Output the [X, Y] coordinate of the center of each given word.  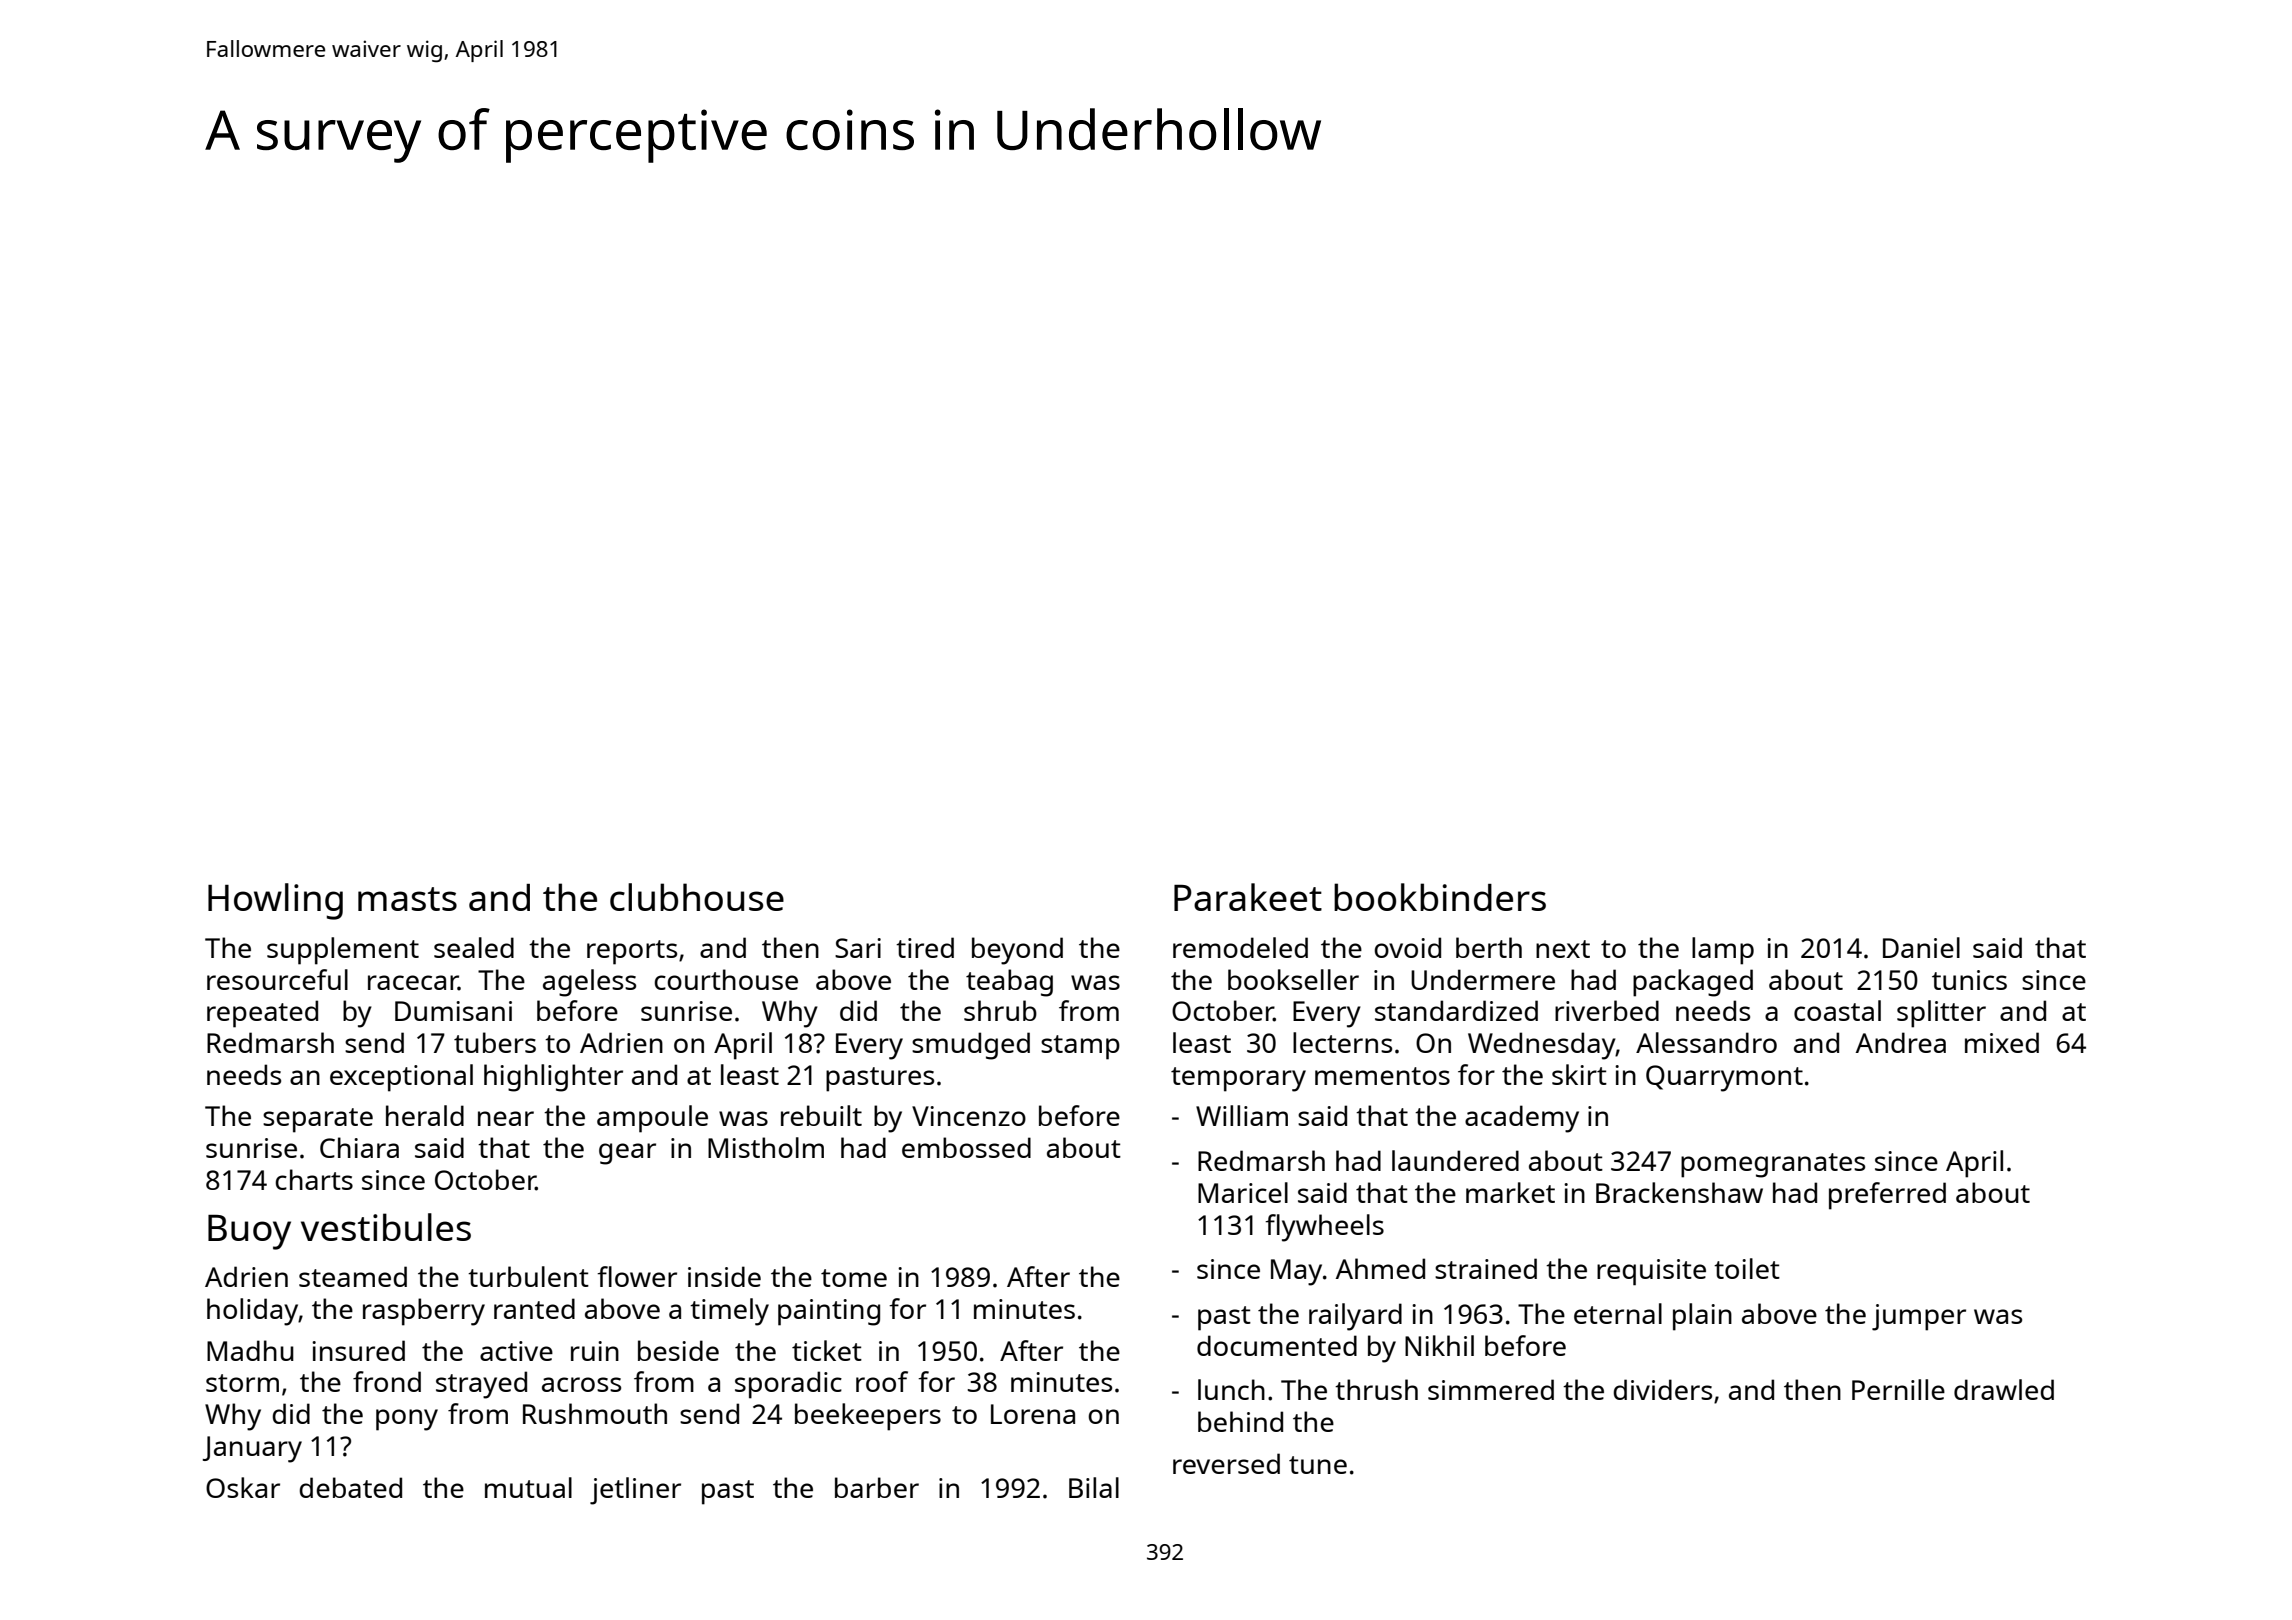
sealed [474, 947]
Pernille [1898, 1389]
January [252, 1449]
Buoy [249, 1232]
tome [854, 1278]
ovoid [1407, 947]
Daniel [1921, 947]
